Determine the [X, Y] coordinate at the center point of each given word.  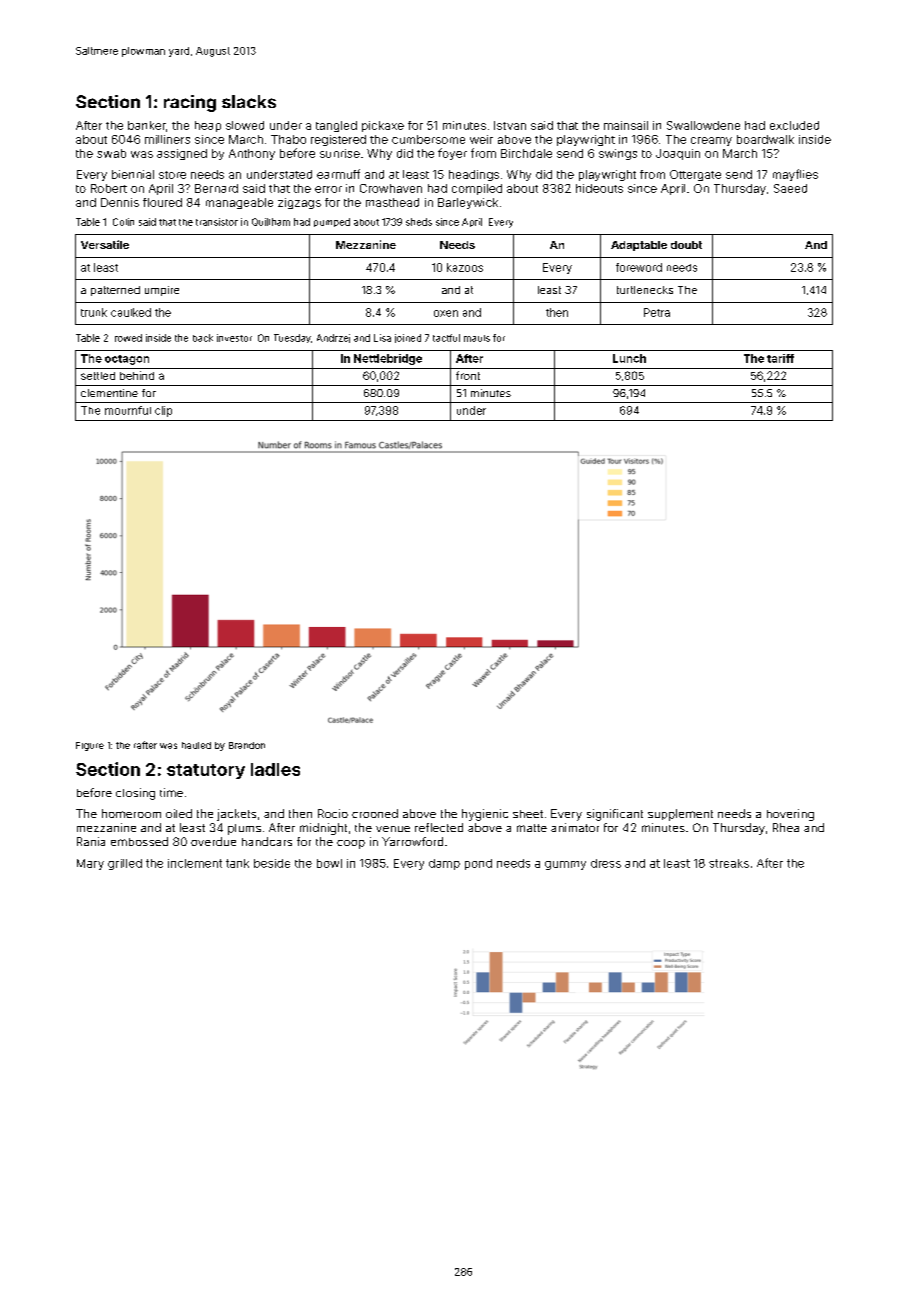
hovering [790, 815]
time [171, 792]
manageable [239, 203]
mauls [477, 338]
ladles [275, 769]
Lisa [382, 338]
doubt [686, 245]
